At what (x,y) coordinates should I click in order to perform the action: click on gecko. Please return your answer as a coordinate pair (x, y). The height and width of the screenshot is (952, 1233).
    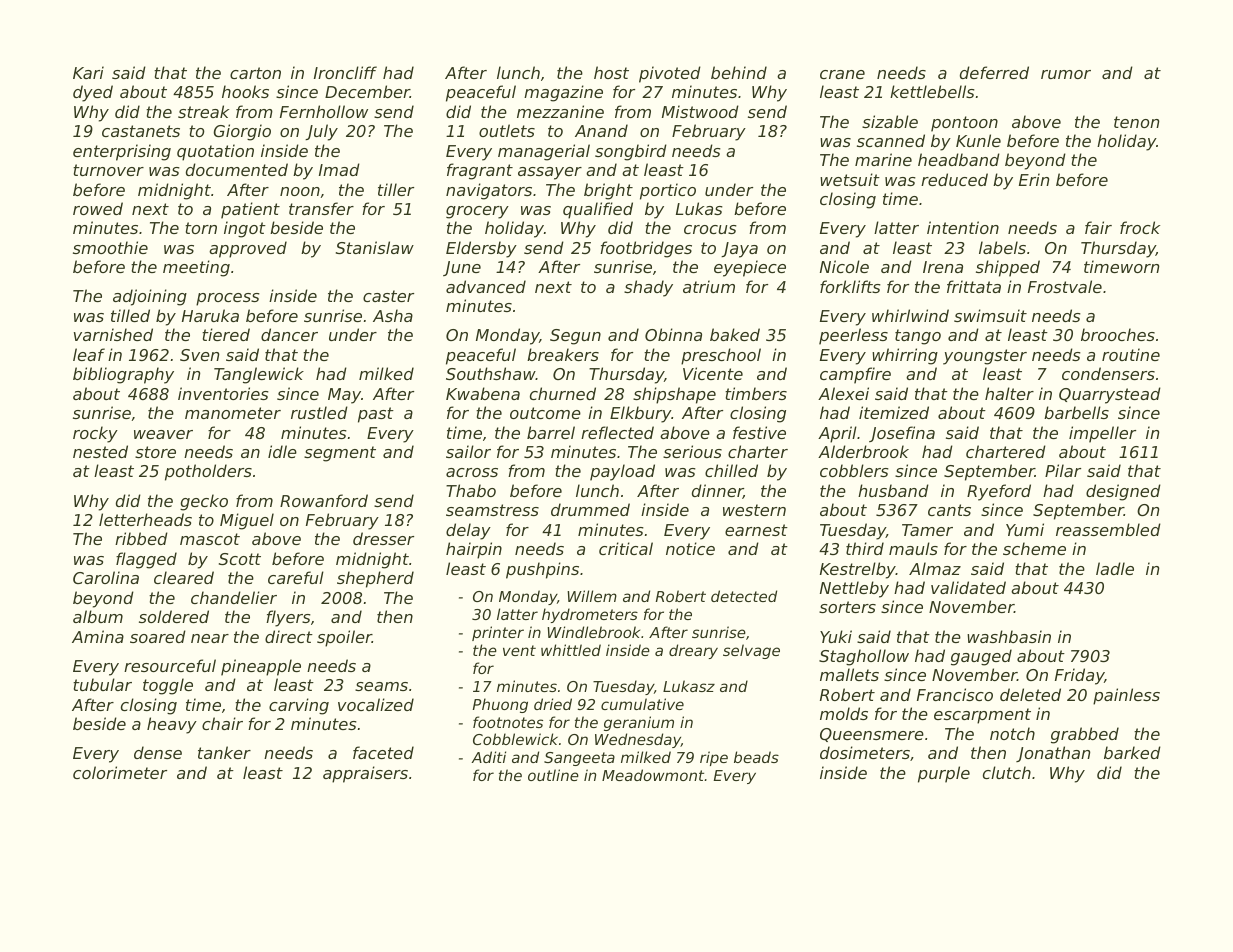
    Looking at the image, I should click on (204, 502).
